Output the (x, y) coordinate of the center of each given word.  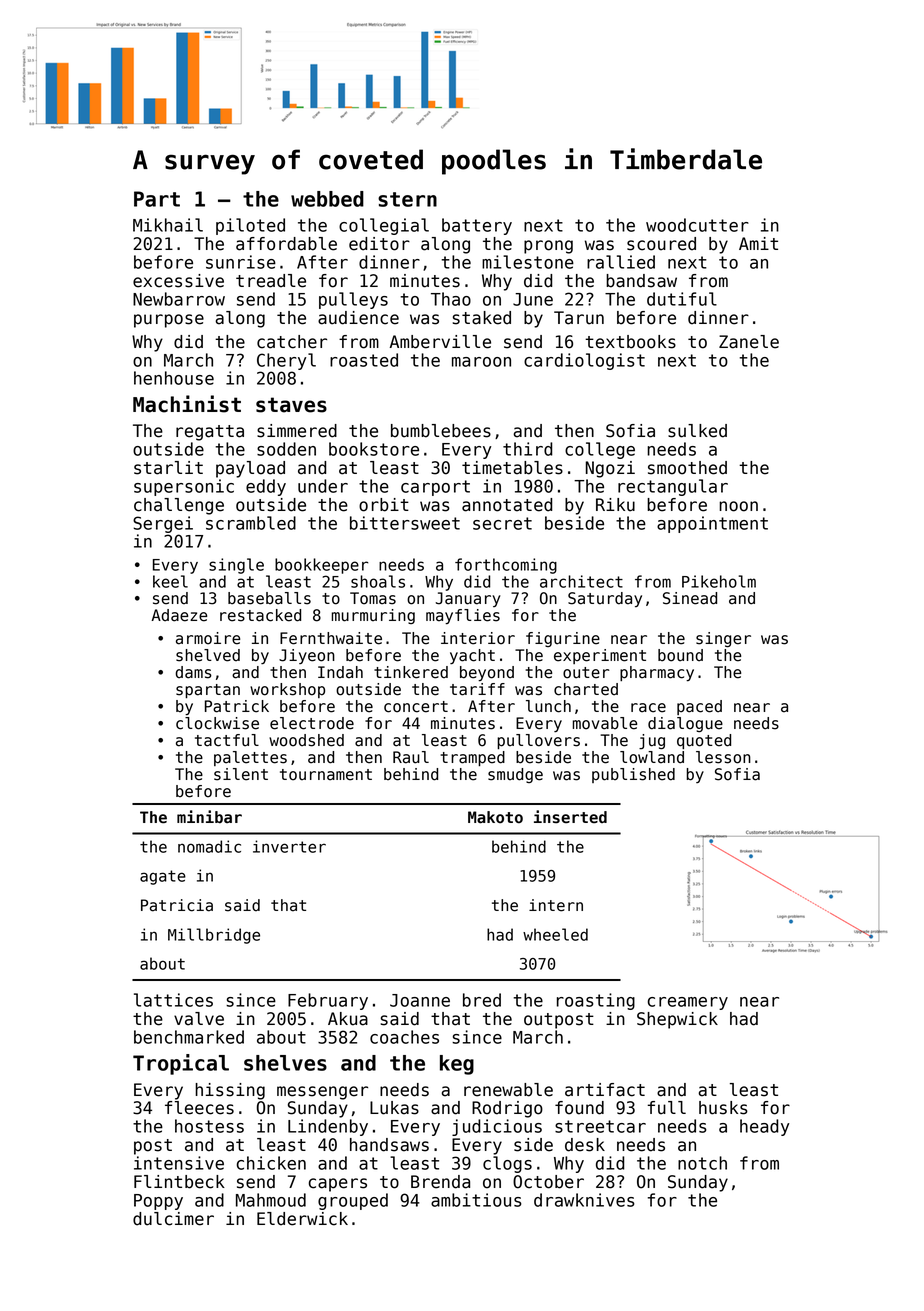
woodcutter (697, 225)
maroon (481, 362)
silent (241, 774)
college (600, 450)
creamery (688, 1003)
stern (407, 199)
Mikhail (168, 225)
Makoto (495, 817)
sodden (286, 449)
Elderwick (302, 1219)
